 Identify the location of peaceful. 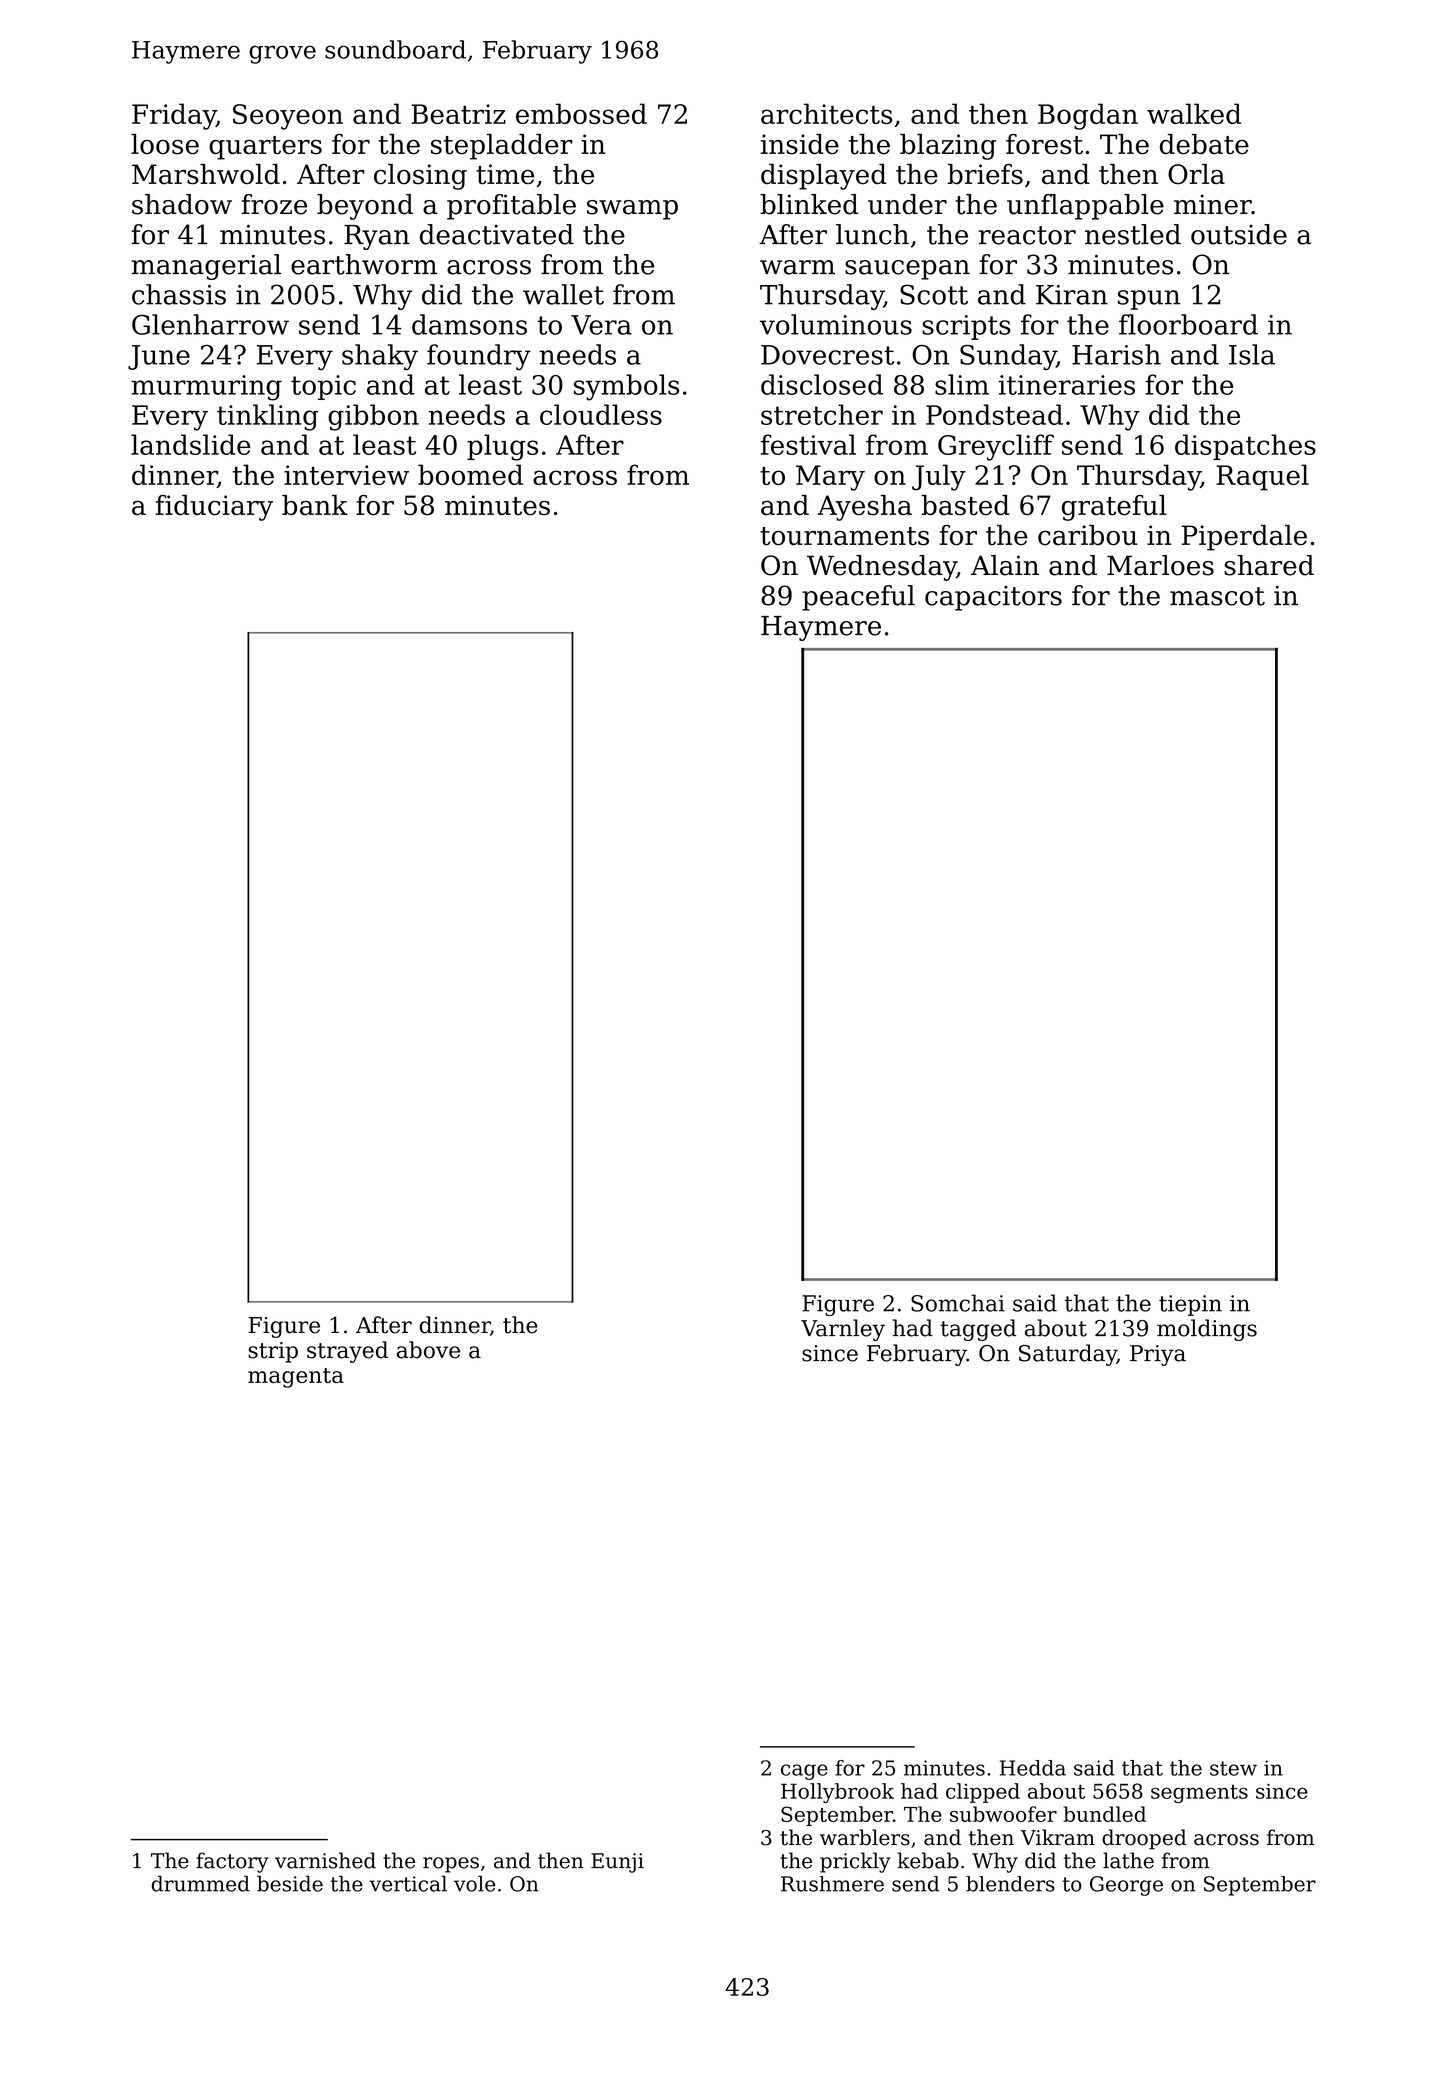
(858, 598).
